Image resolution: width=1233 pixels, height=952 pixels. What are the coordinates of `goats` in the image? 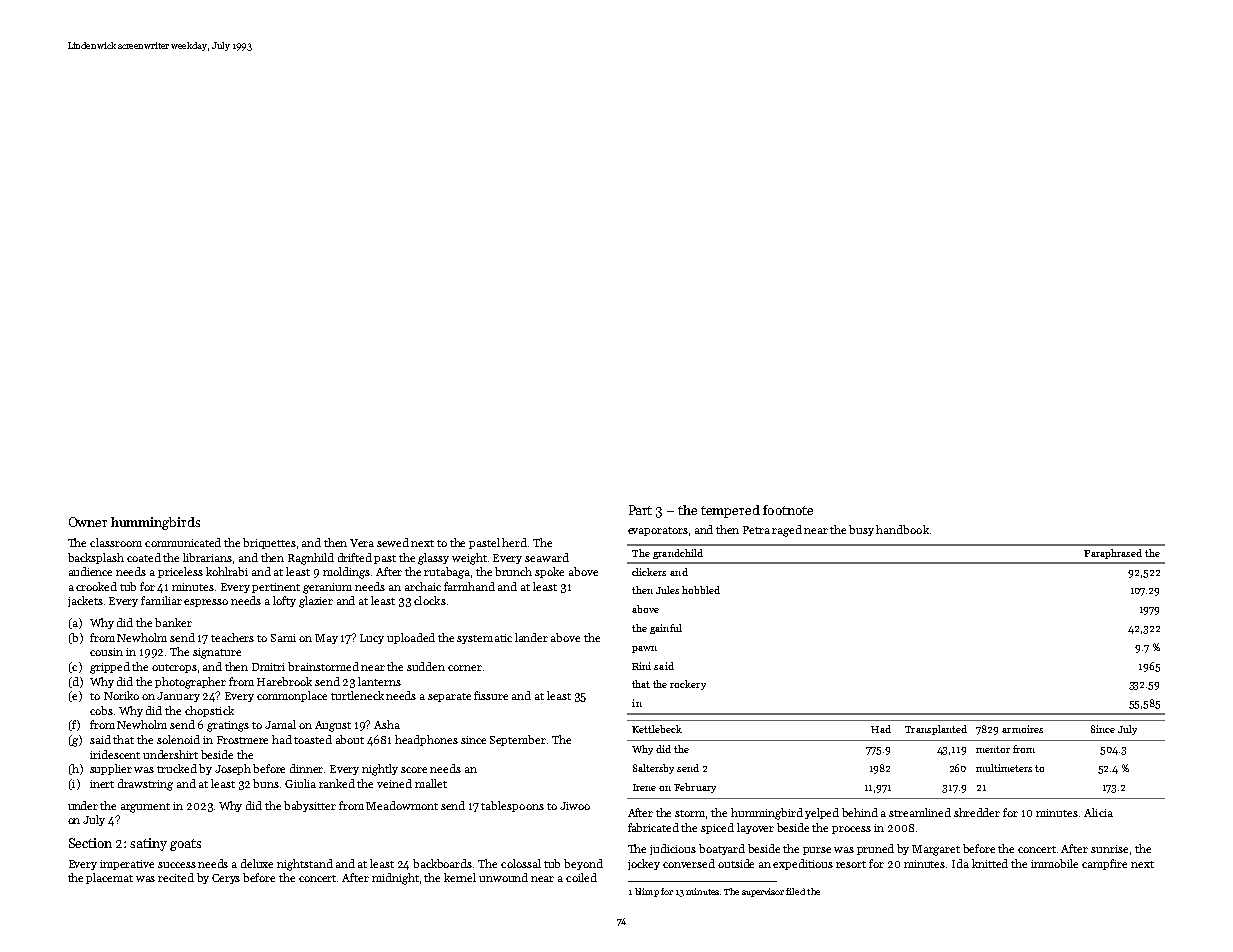 It's located at (185, 845).
